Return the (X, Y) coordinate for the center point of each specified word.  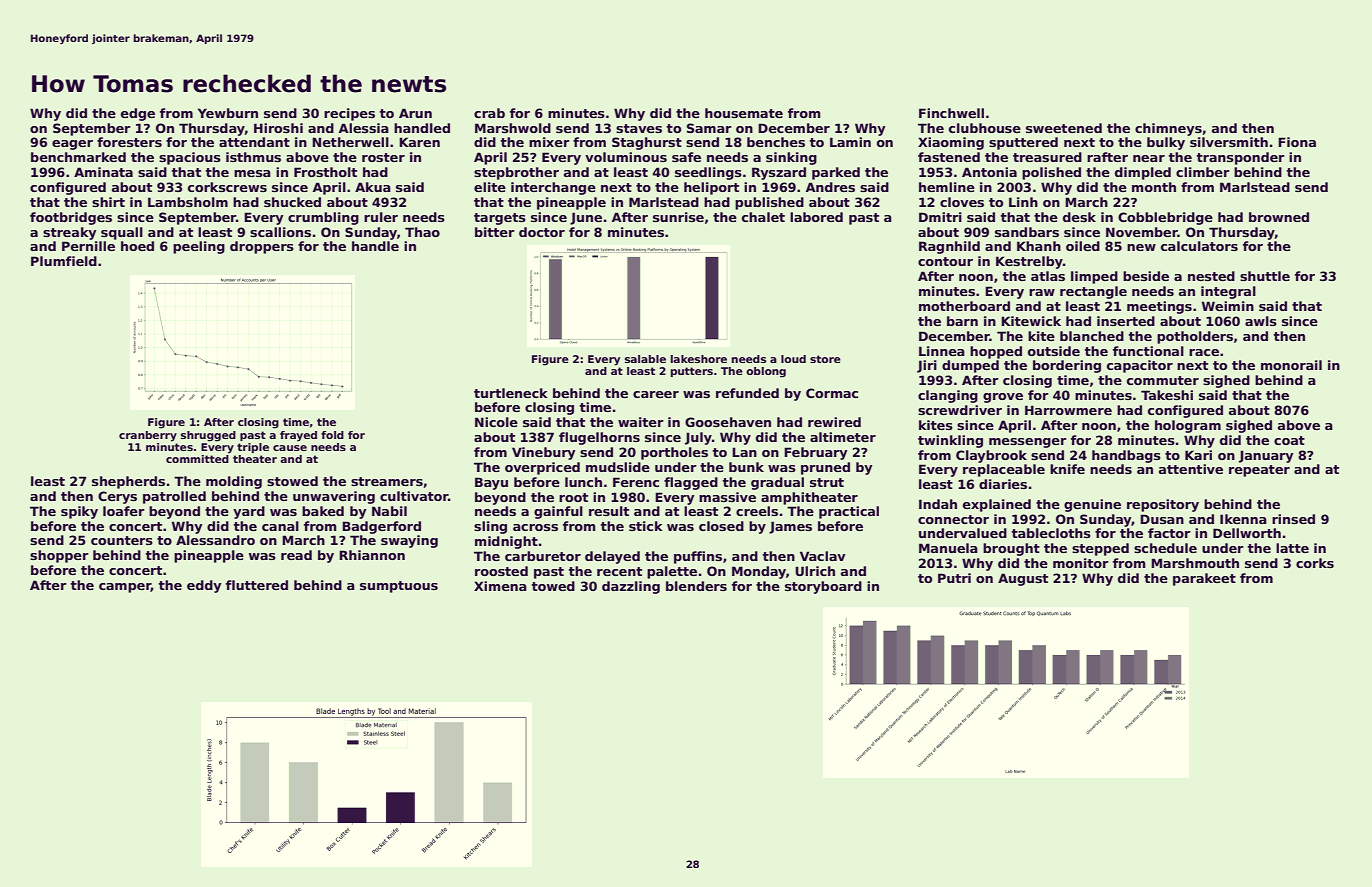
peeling (199, 247)
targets (500, 219)
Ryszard (779, 173)
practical (849, 512)
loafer (124, 511)
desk (1079, 217)
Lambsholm (188, 202)
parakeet (1204, 579)
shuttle (1265, 276)
